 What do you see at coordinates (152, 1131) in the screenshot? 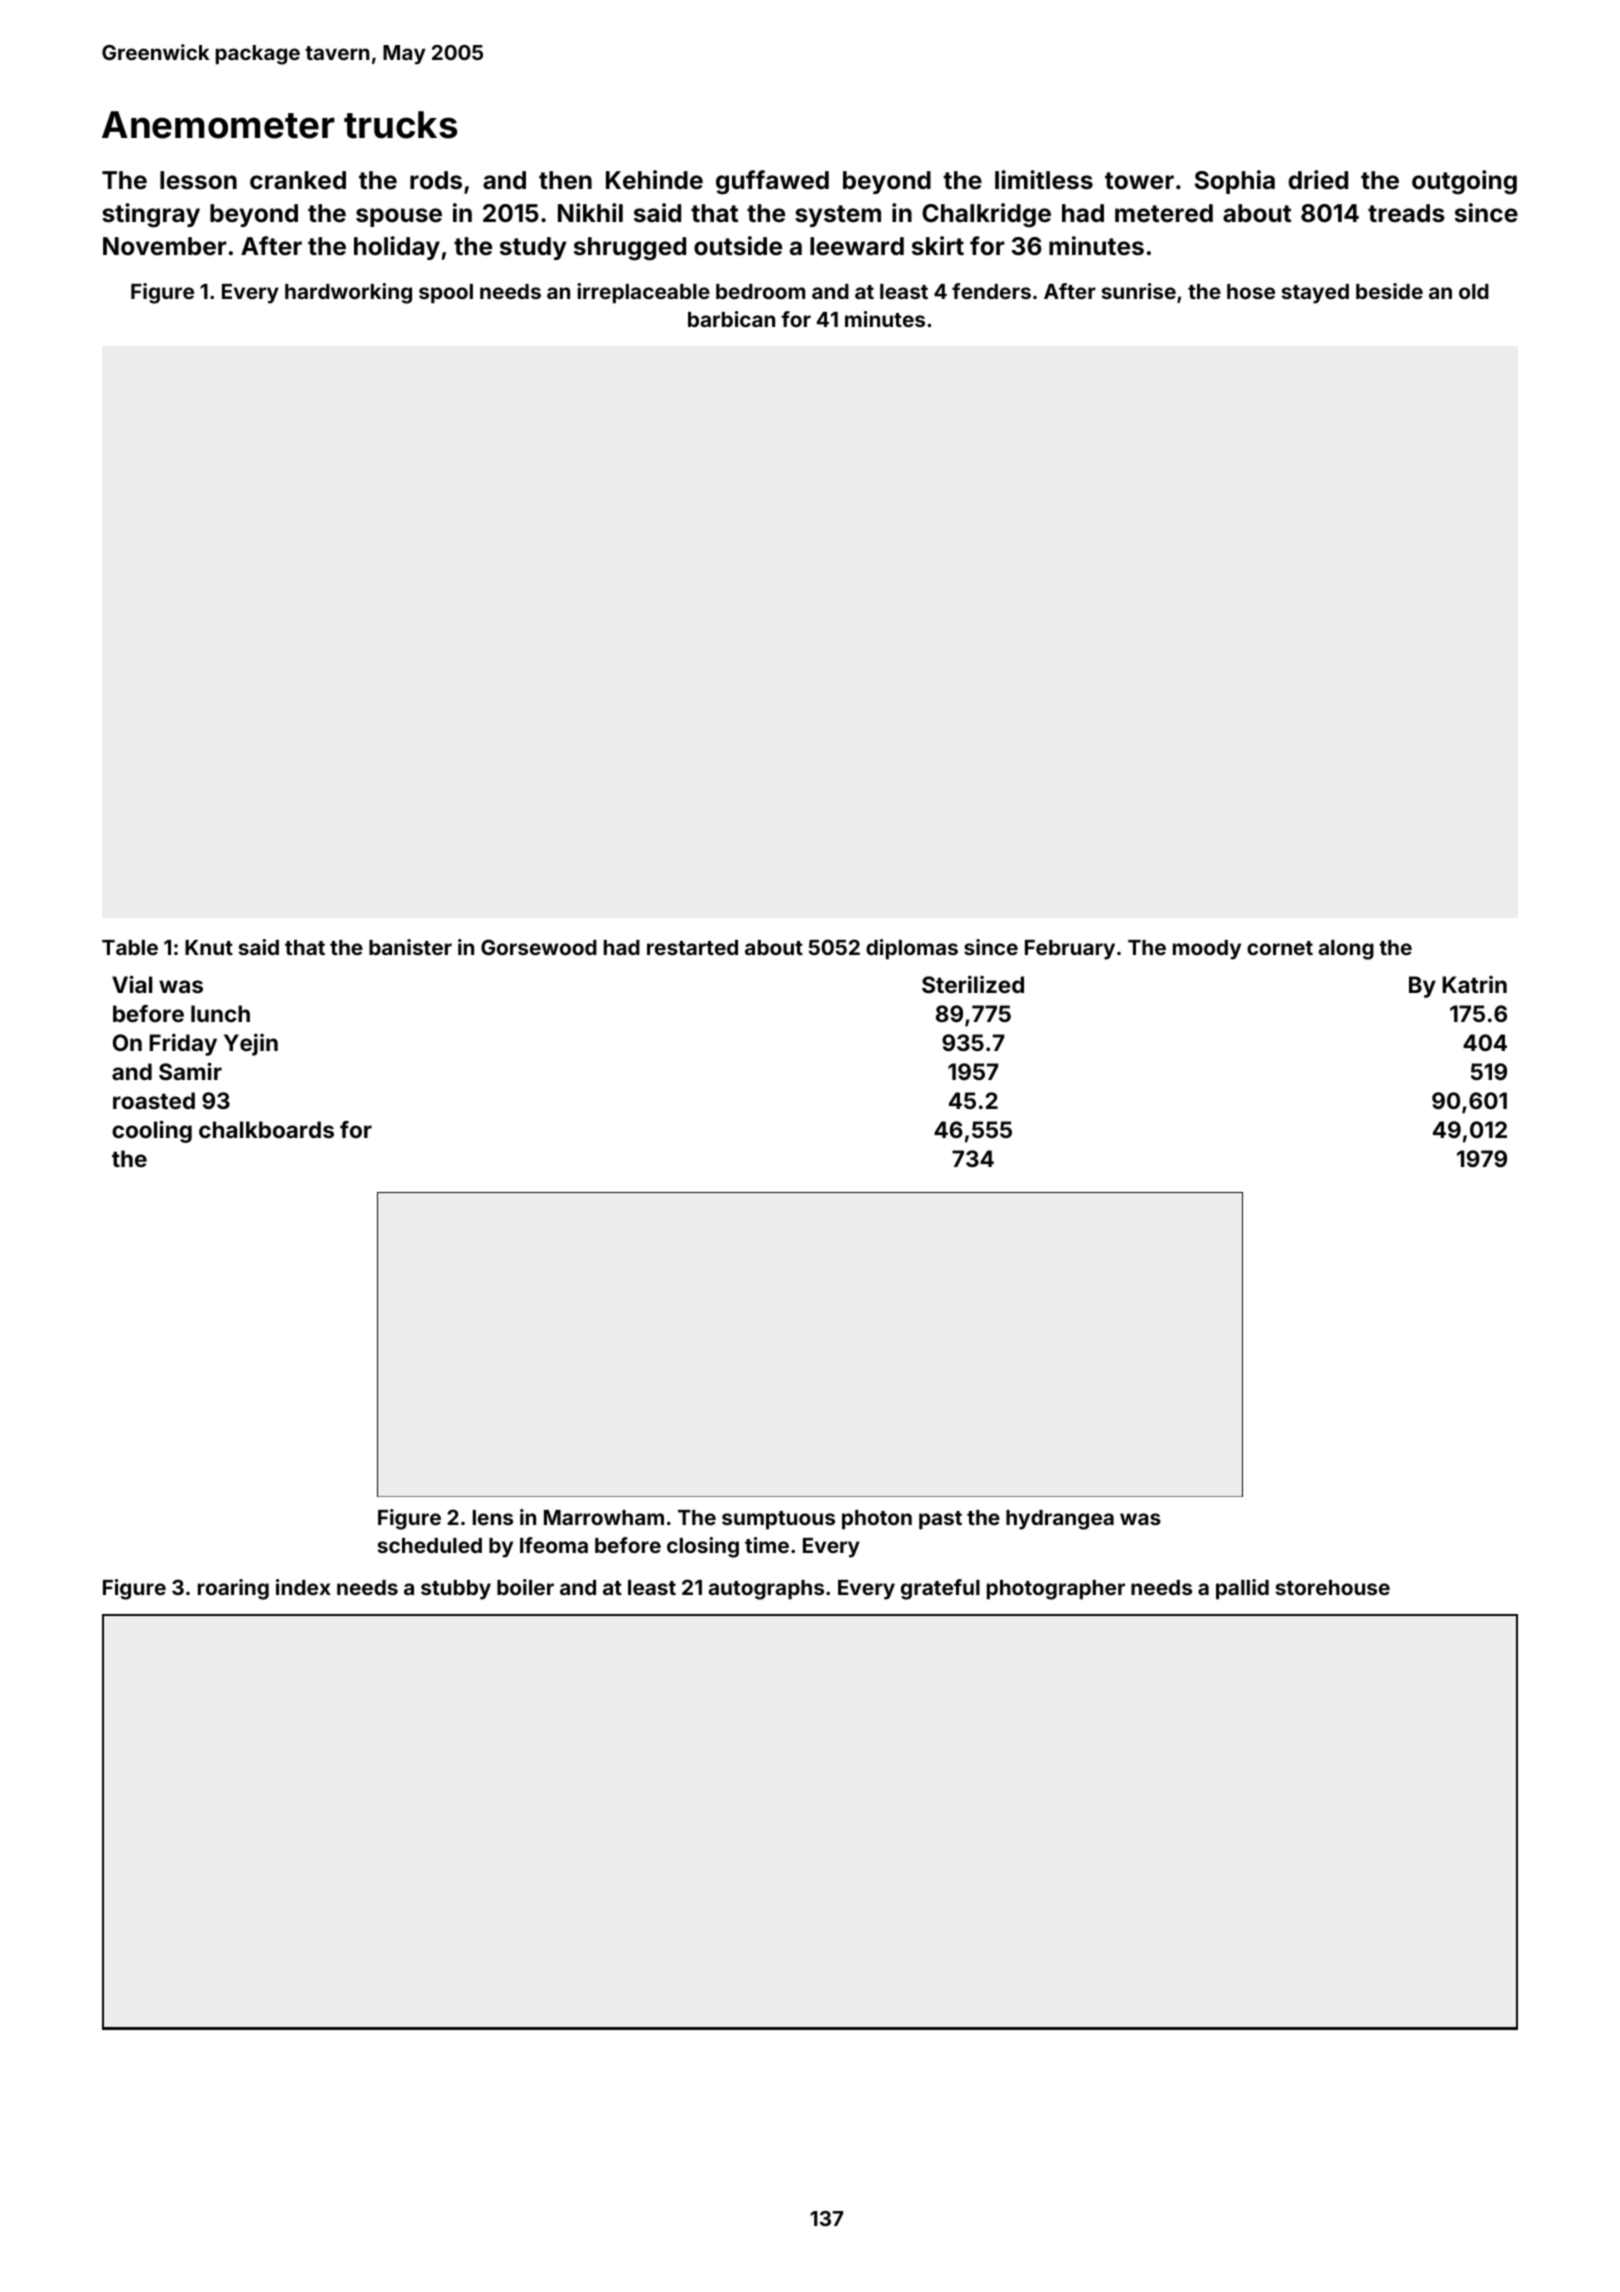
I see `cooling` at bounding box center [152, 1131].
